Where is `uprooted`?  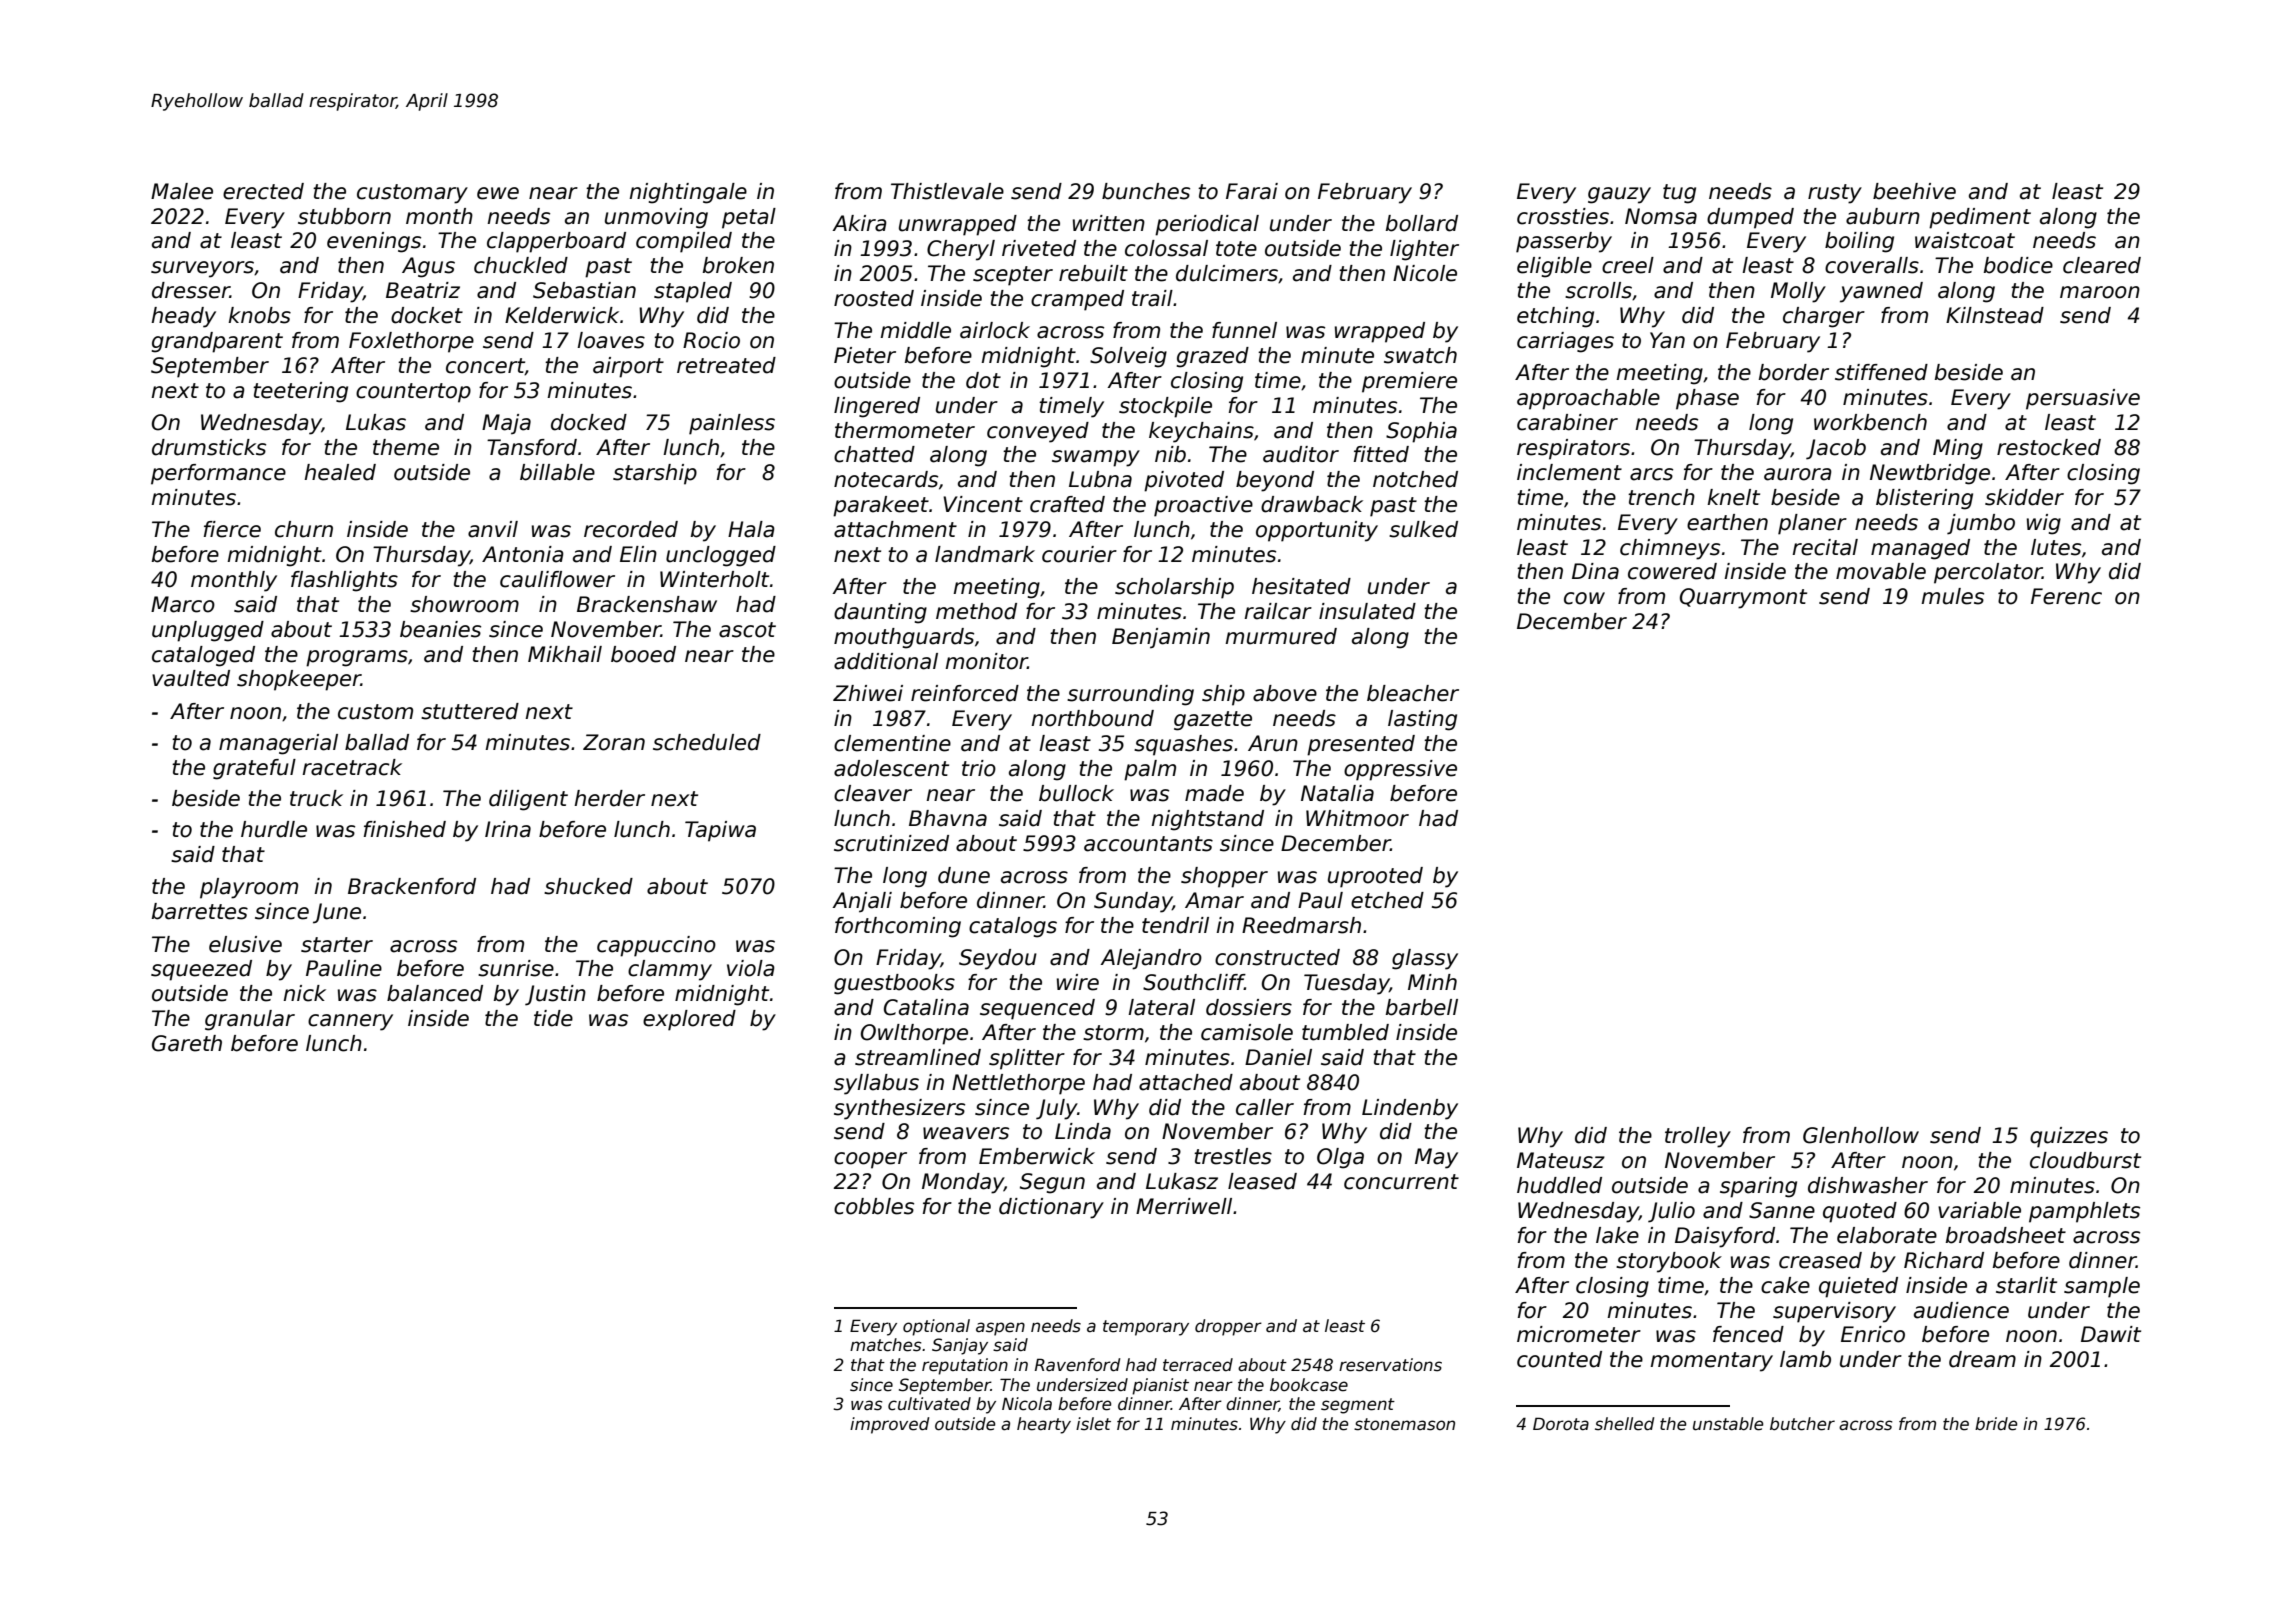 uprooted is located at coordinates (1375, 877).
